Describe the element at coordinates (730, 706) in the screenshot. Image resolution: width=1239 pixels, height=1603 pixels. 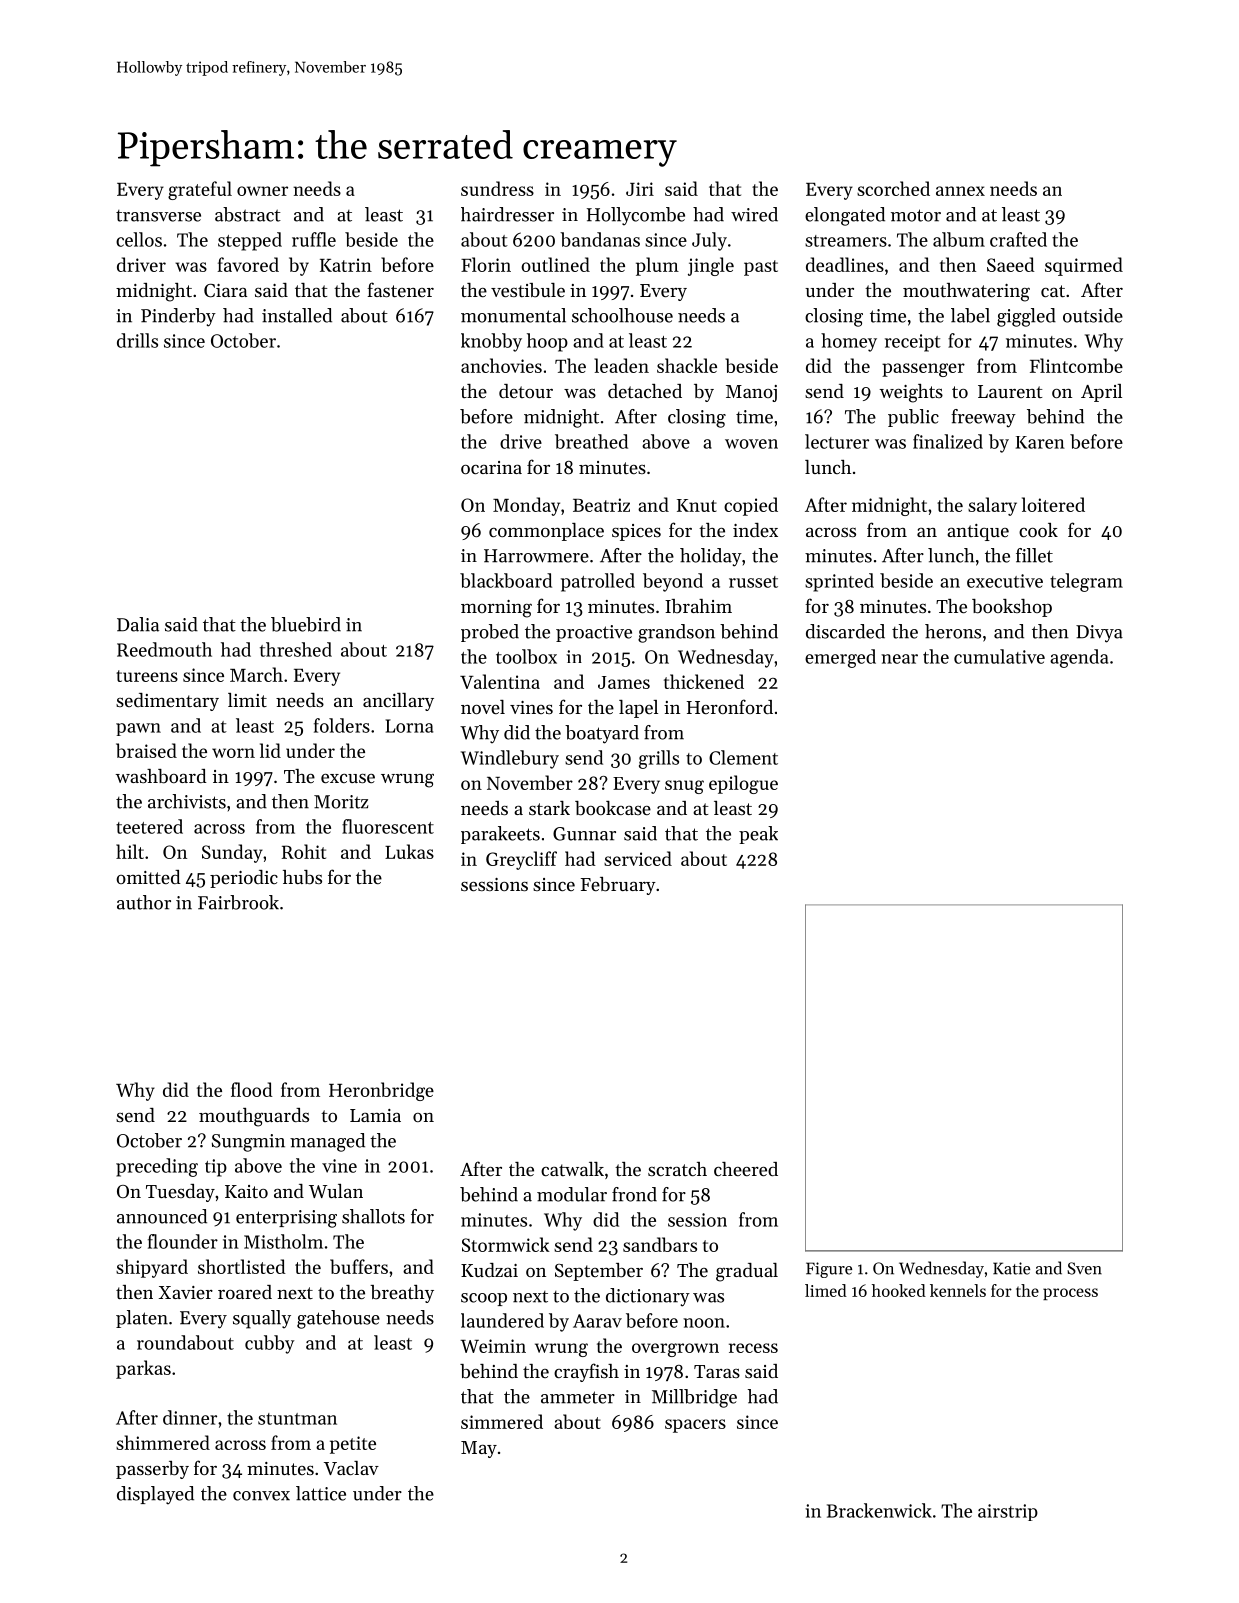
I see `Heronford` at that location.
